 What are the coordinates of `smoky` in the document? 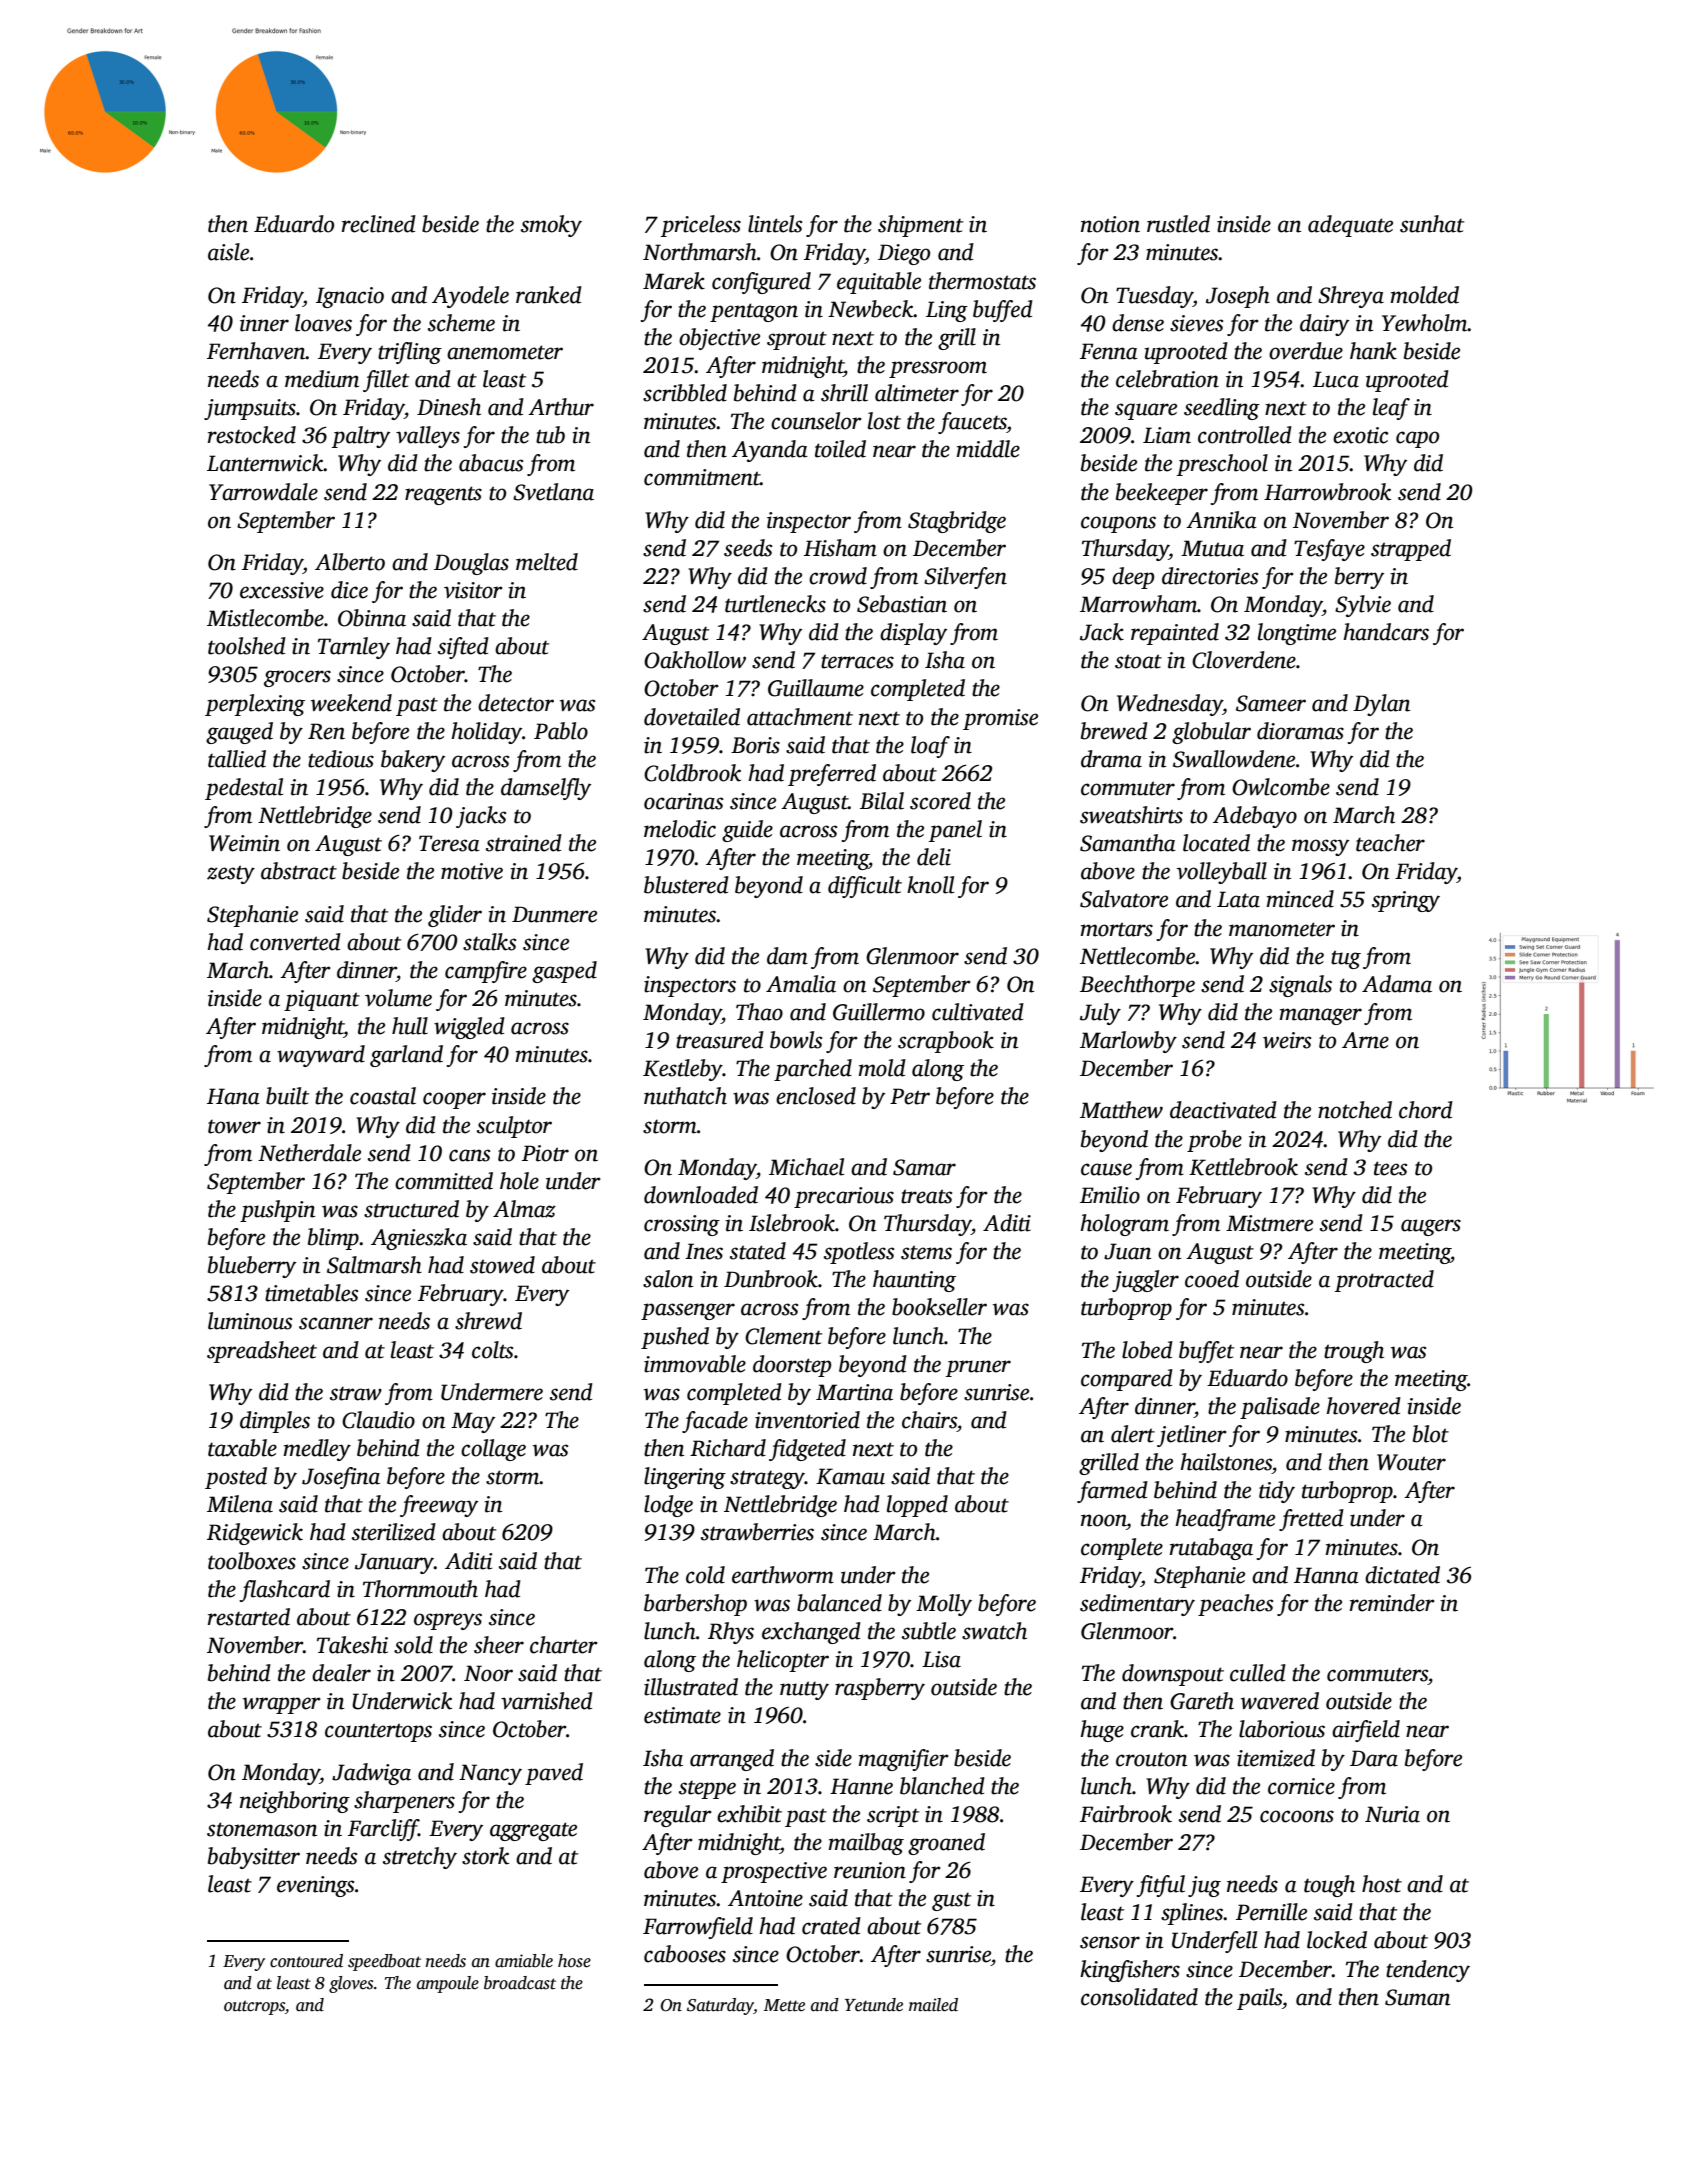 It's located at (551, 226).
